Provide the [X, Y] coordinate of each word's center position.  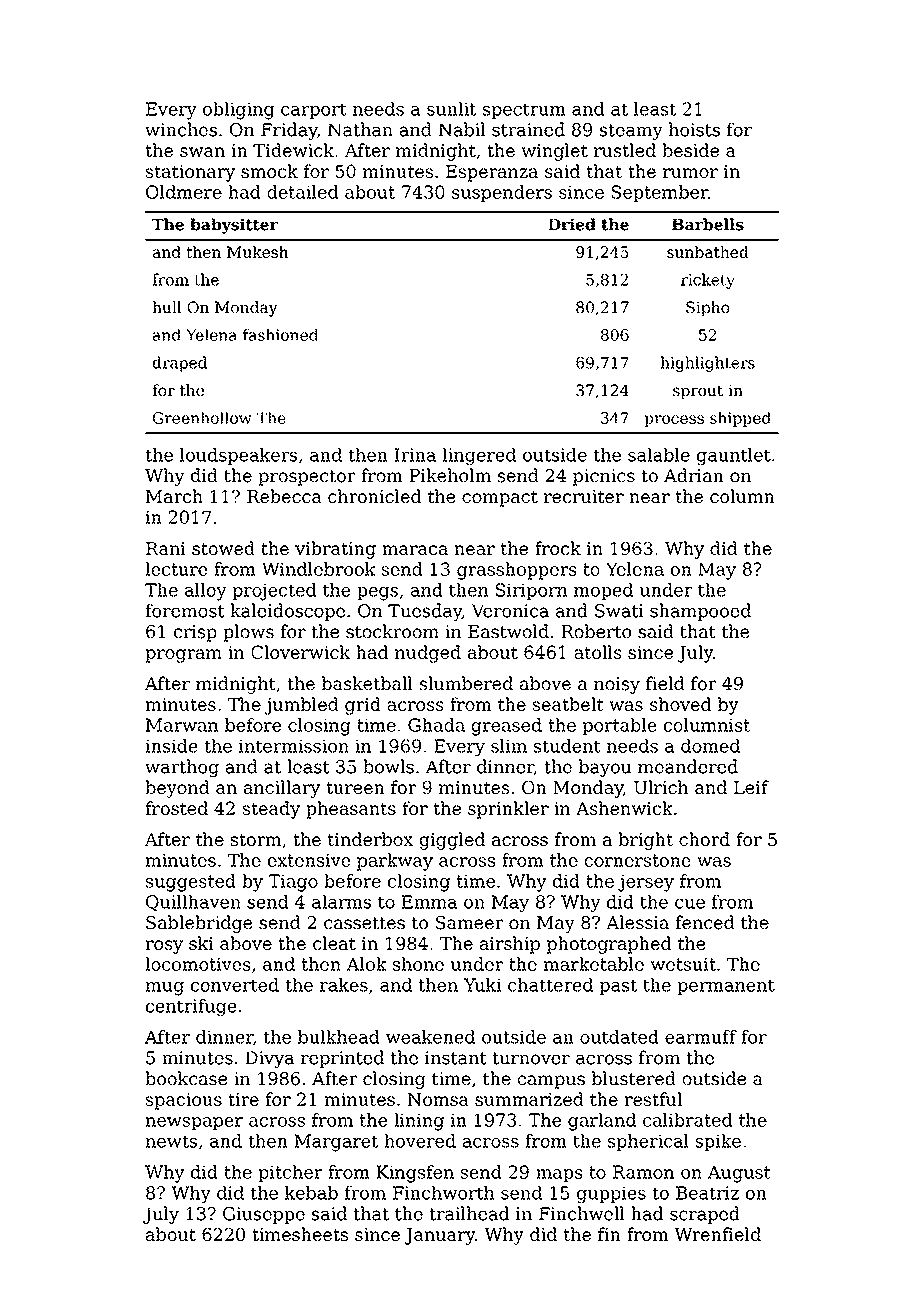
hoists [694, 129]
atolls [597, 652]
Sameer [469, 923]
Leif [751, 787]
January [440, 1236]
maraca [415, 550]
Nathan [360, 129]
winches [181, 129]
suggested [191, 883]
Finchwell [582, 1213]
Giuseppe [264, 1215]
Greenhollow [202, 418]
